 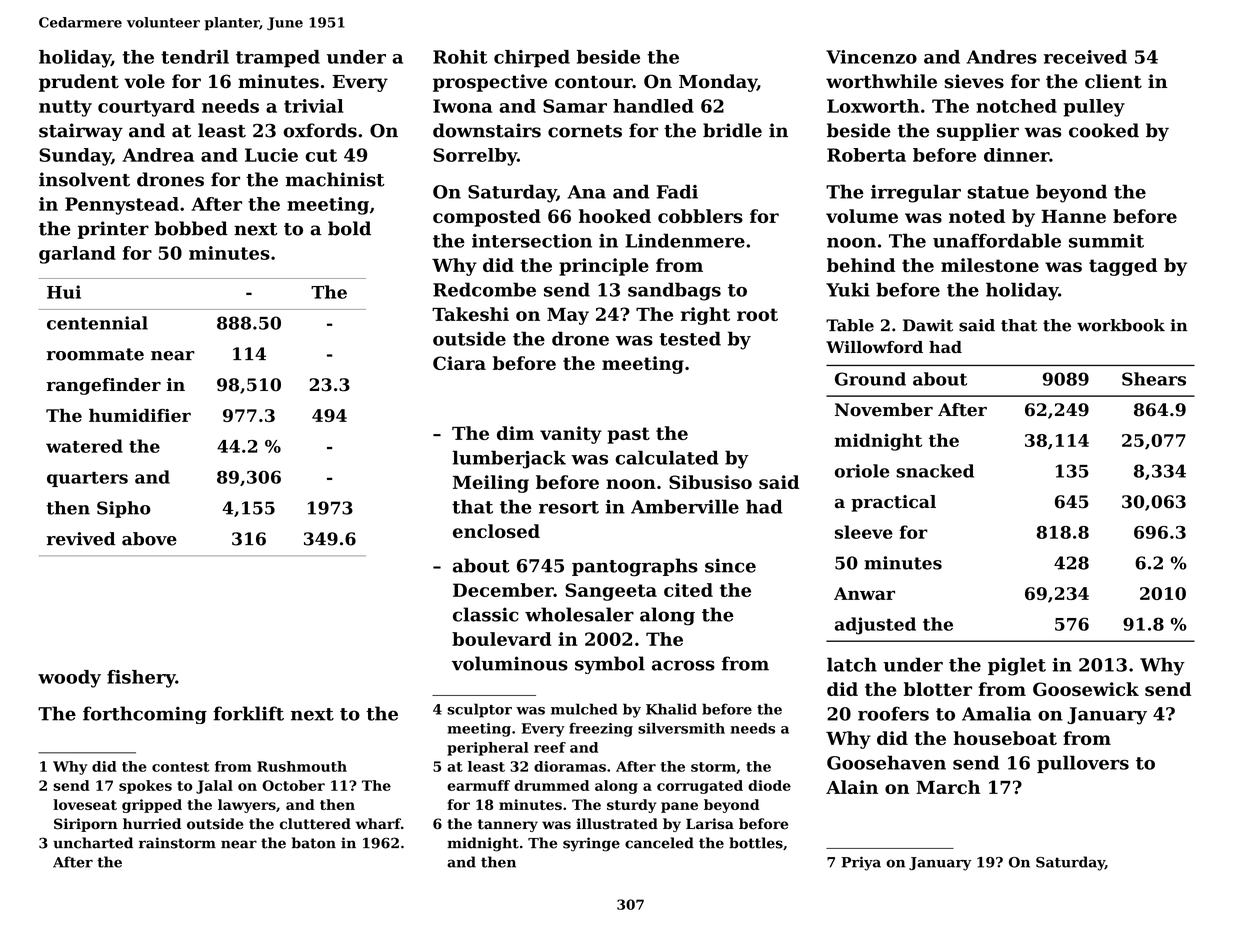 I want to click on loveseat, so click(x=85, y=804).
